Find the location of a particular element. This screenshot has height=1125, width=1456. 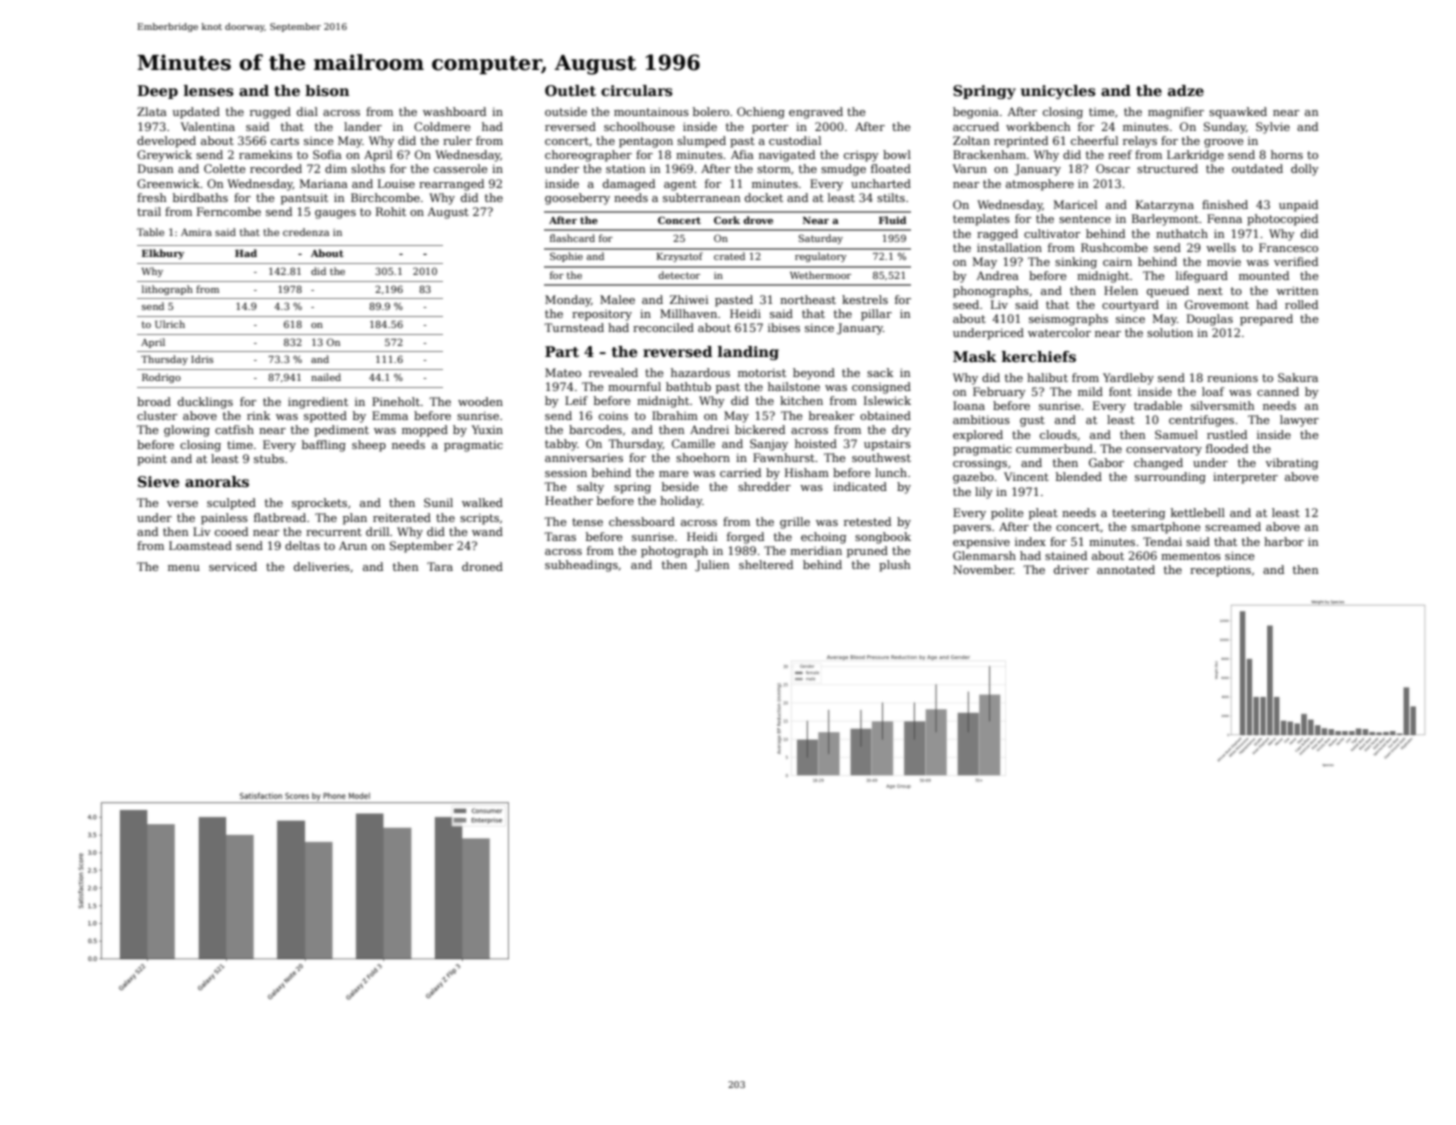

reconciled is located at coordinates (663, 327).
